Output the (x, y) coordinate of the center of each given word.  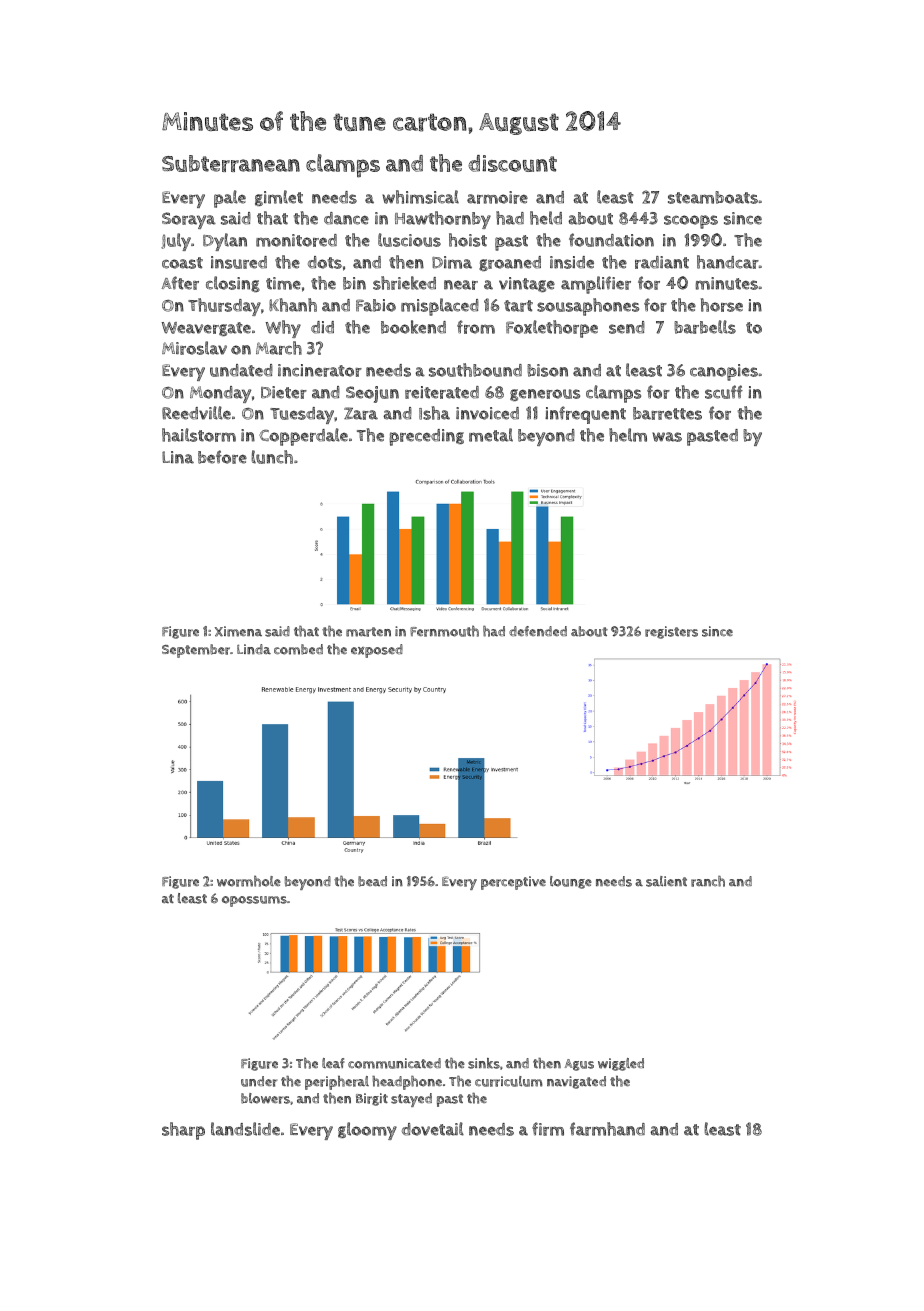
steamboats (713, 197)
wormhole (249, 881)
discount (512, 163)
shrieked (404, 283)
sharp (183, 1131)
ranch (708, 881)
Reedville (196, 413)
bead (372, 881)
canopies (724, 372)
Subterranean (231, 163)
